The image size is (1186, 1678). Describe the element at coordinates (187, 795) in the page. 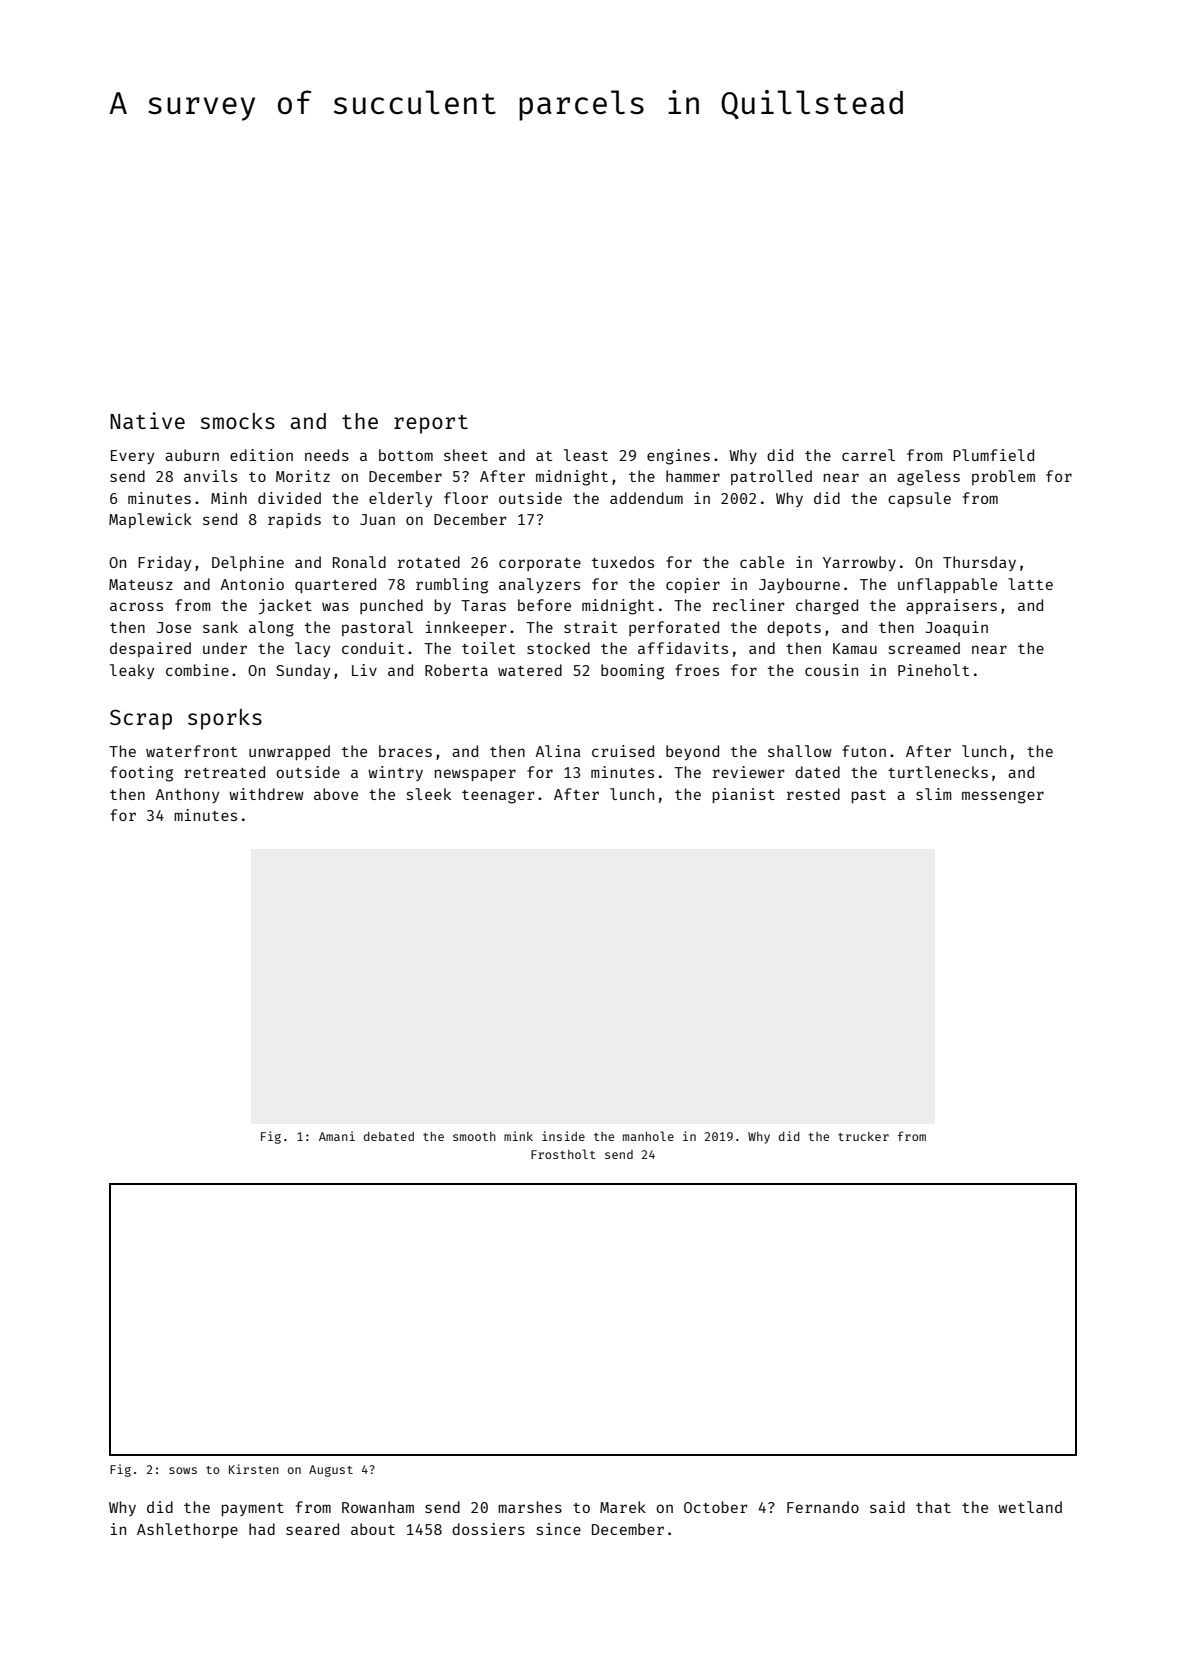

I see `Anthony` at that location.
